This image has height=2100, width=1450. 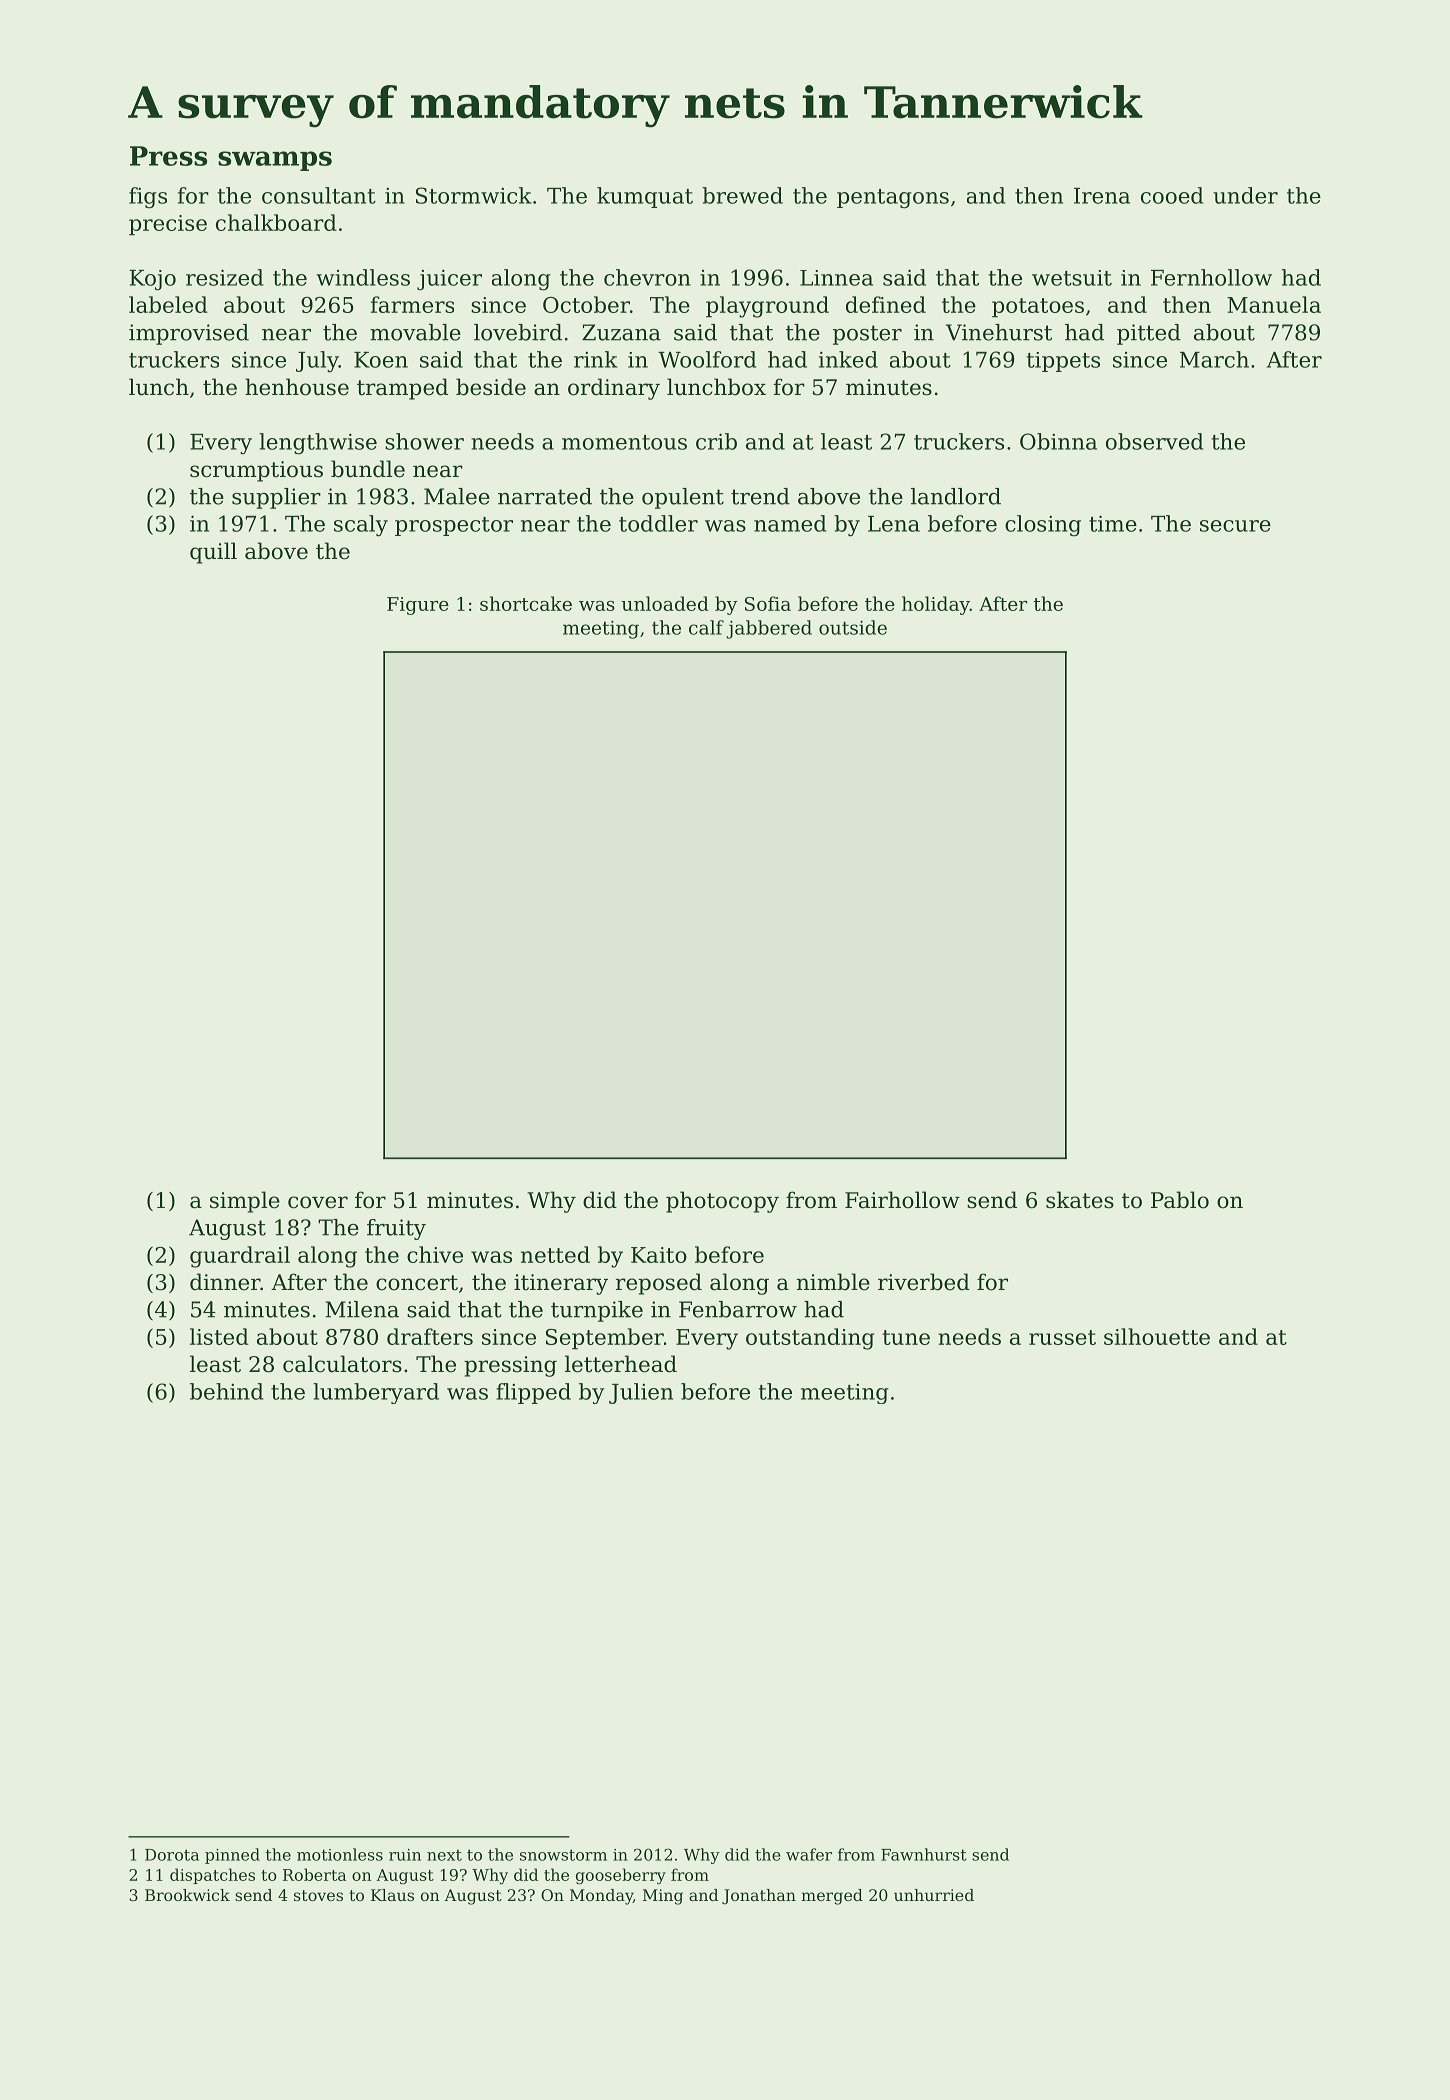 What do you see at coordinates (902, 1200) in the image?
I see `Fairhollow` at bounding box center [902, 1200].
